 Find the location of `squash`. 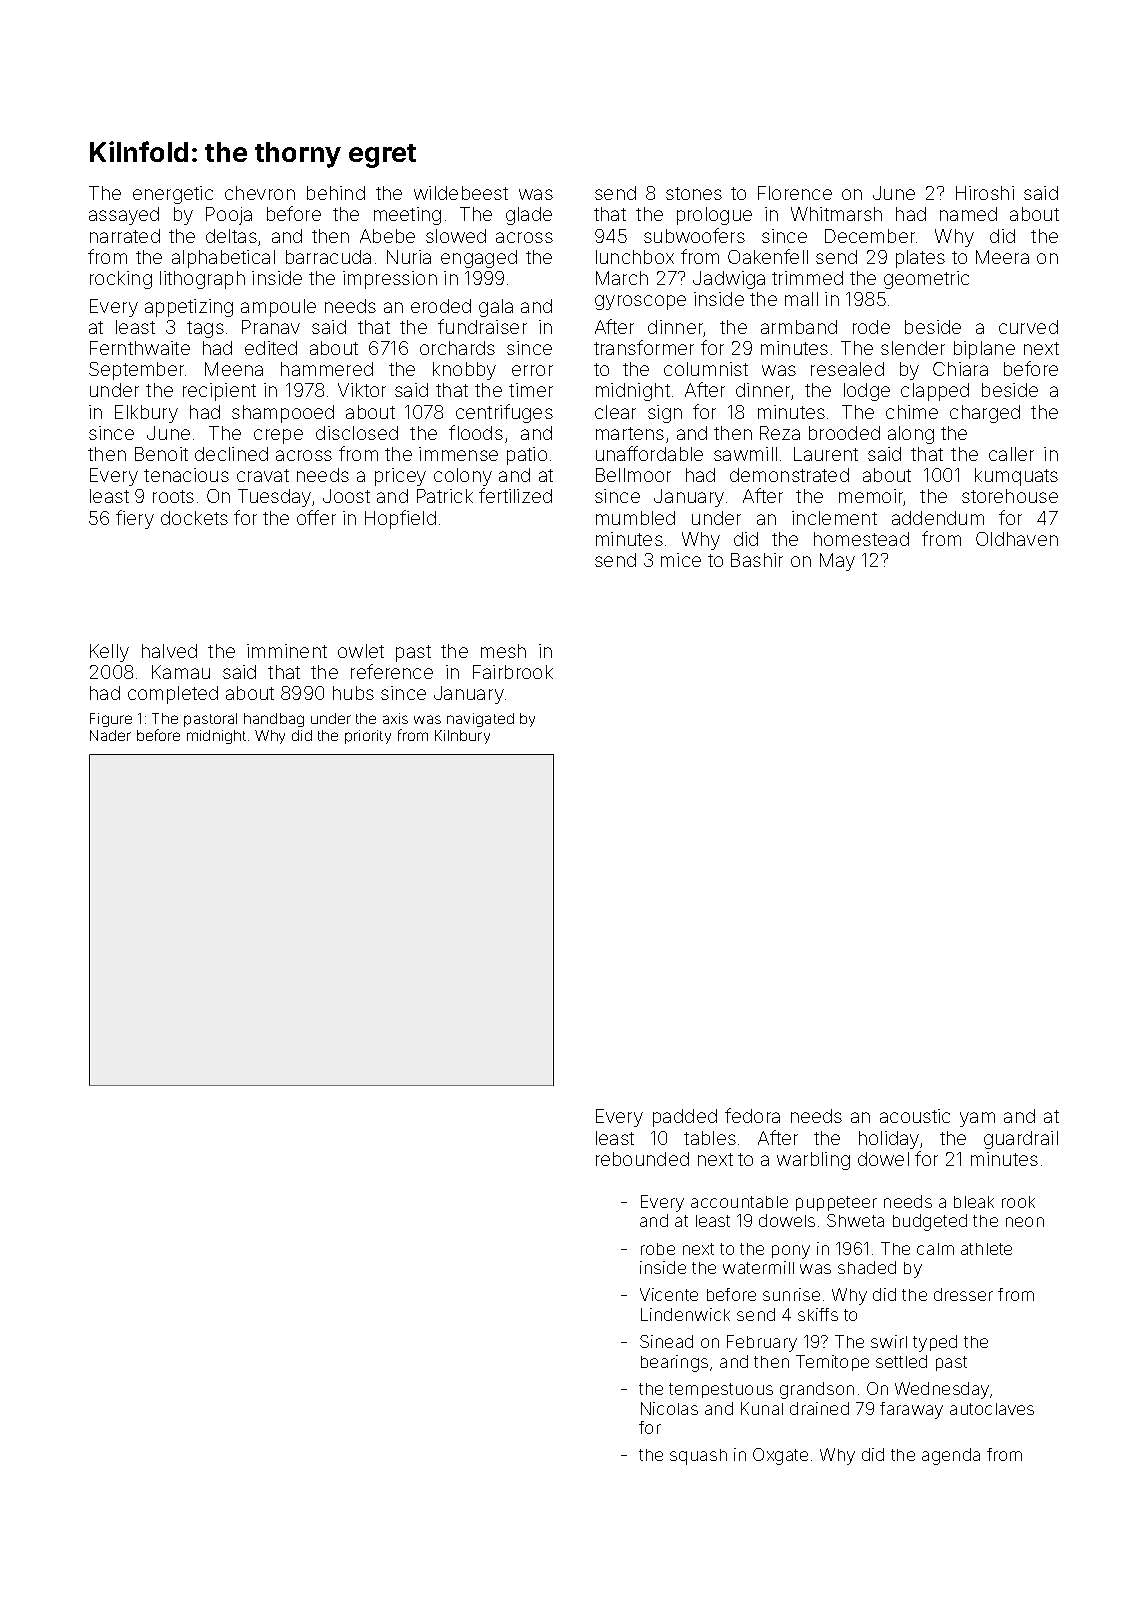

squash is located at coordinates (698, 1457).
